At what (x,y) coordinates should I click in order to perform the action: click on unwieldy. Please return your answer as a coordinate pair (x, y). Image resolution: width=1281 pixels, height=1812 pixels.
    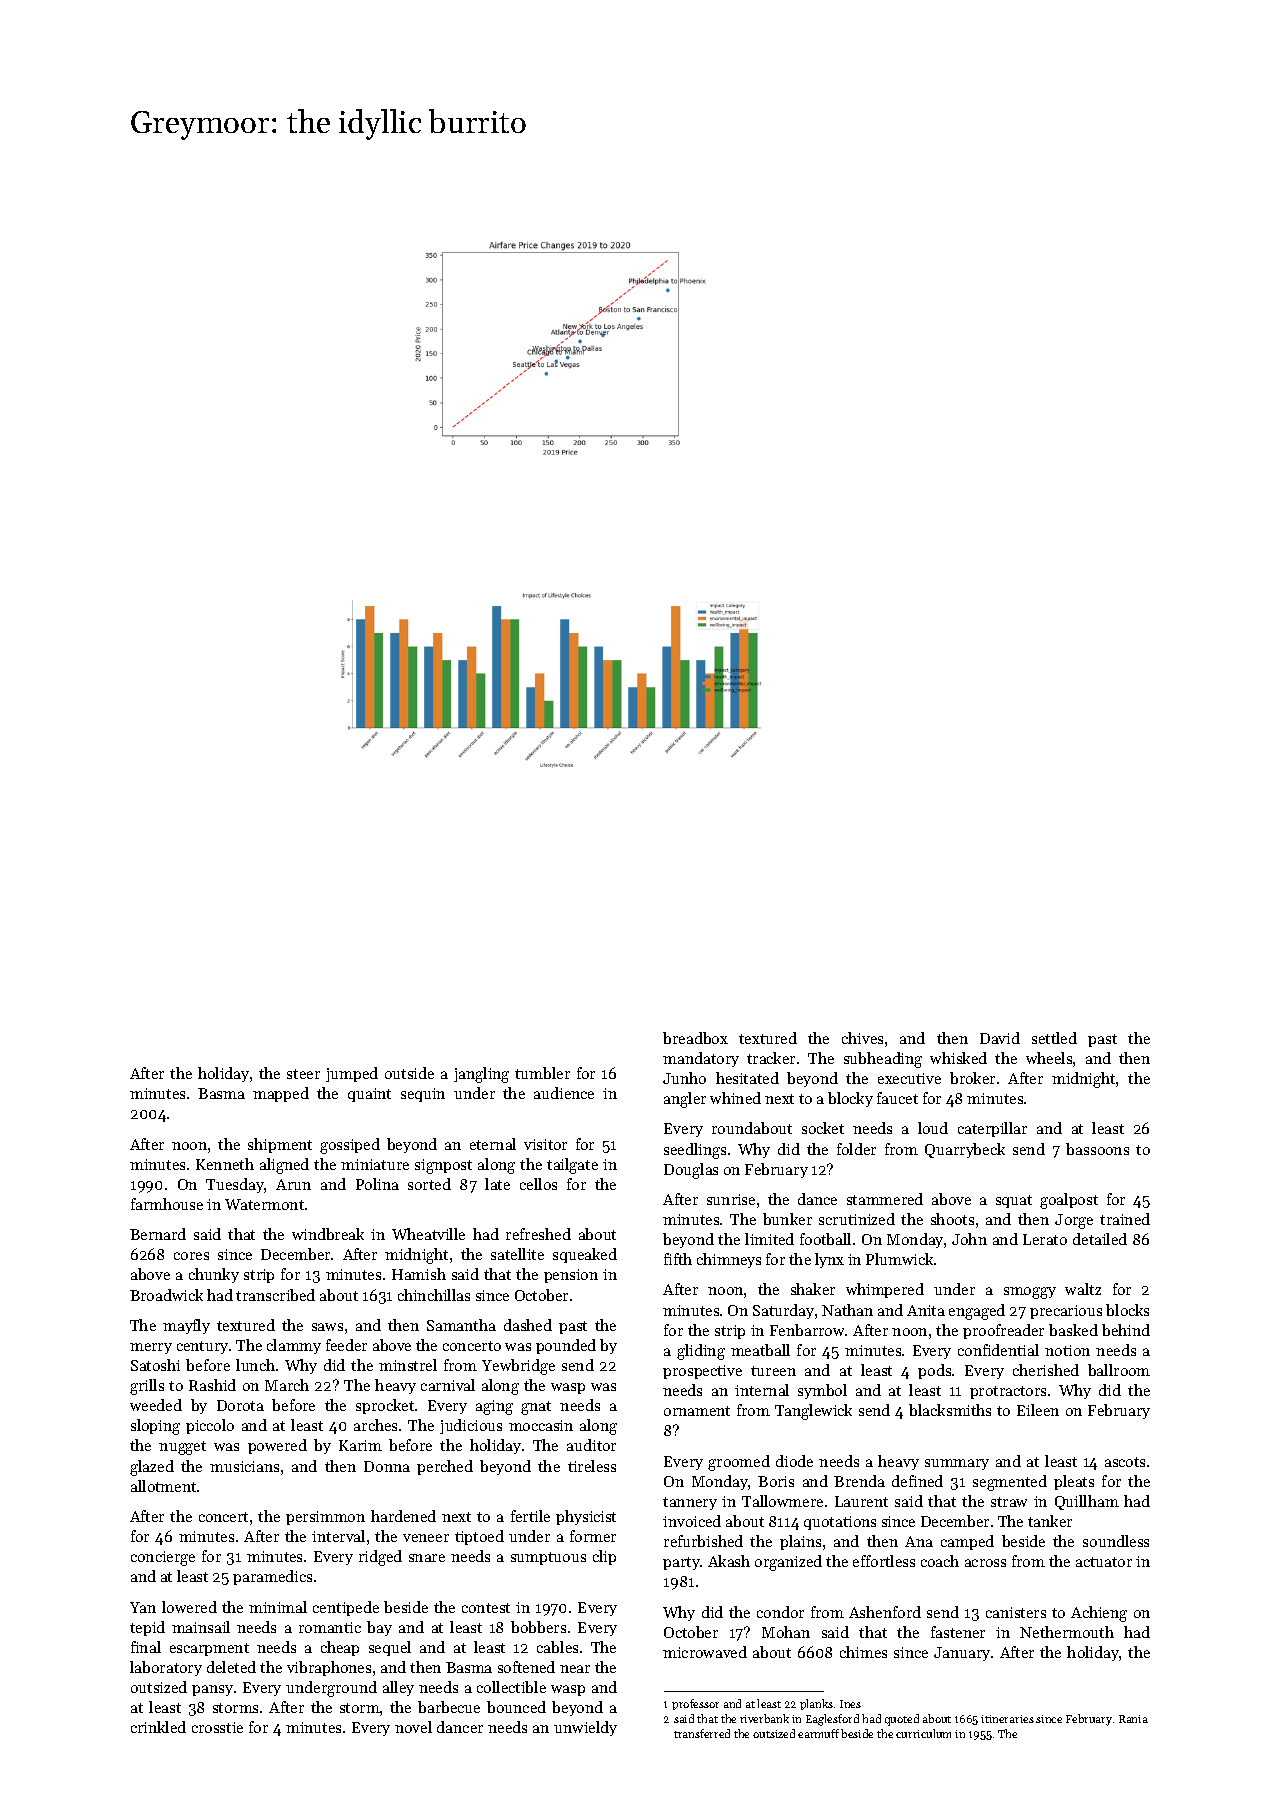
    Looking at the image, I should click on (585, 1728).
